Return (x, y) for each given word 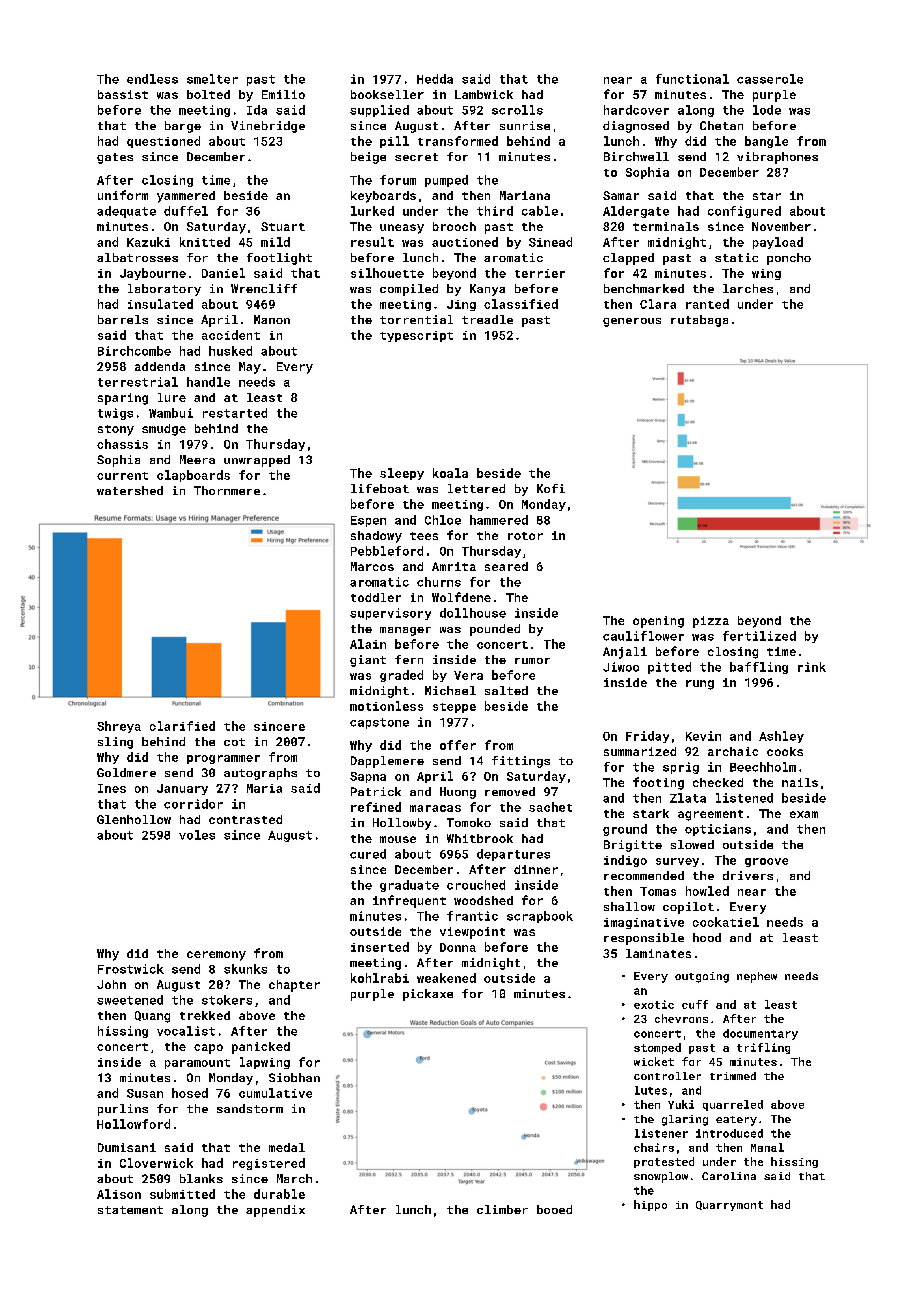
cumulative (275, 1093)
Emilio (283, 94)
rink (812, 667)
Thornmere (227, 490)
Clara (658, 304)
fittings (521, 762)
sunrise (525, 125)
